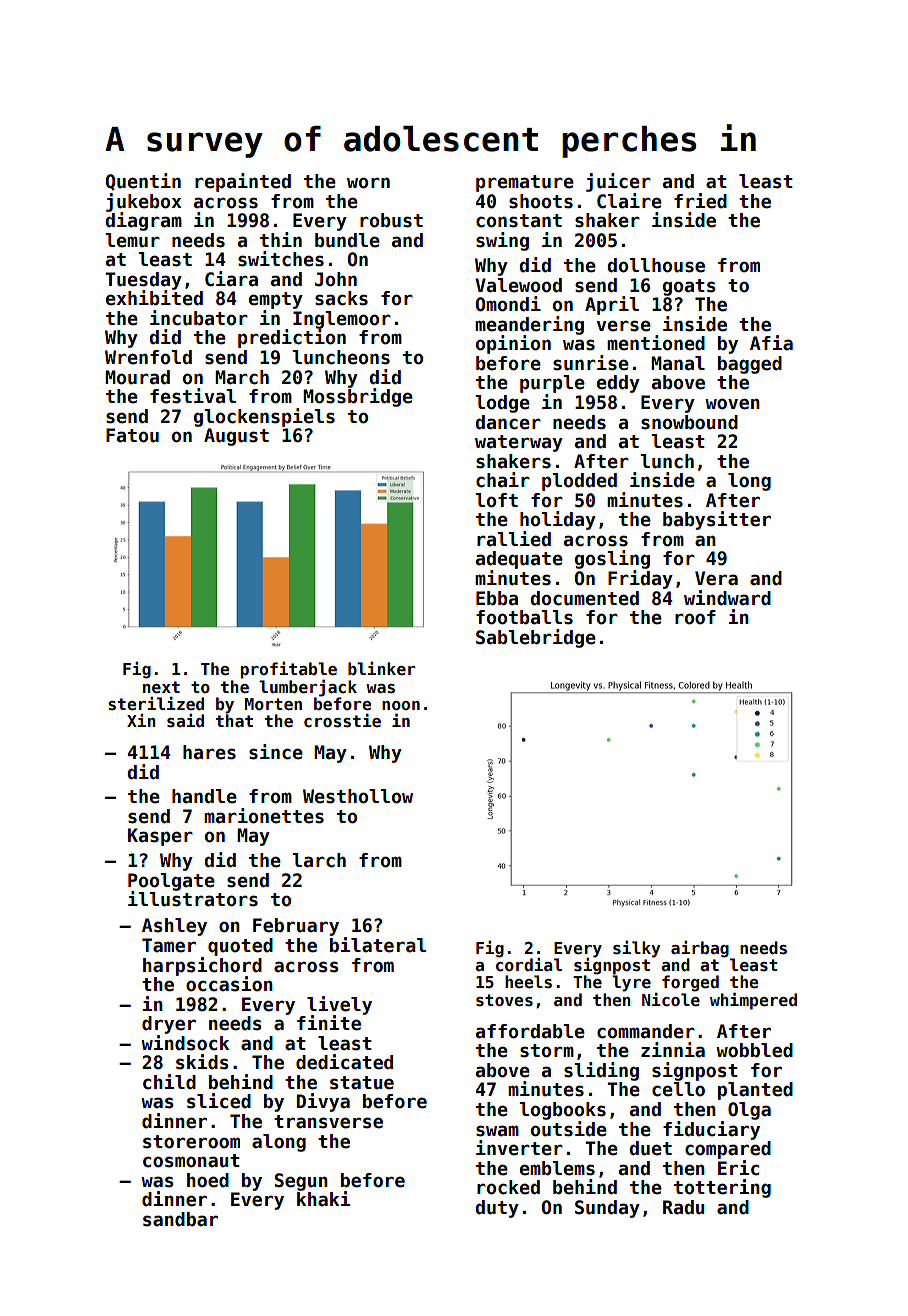 Image resolution: width=908 pixels, height=1316 pixels. Describe the element at coordinates (700, 201) in the screenshot. I see `fried` at that location.
